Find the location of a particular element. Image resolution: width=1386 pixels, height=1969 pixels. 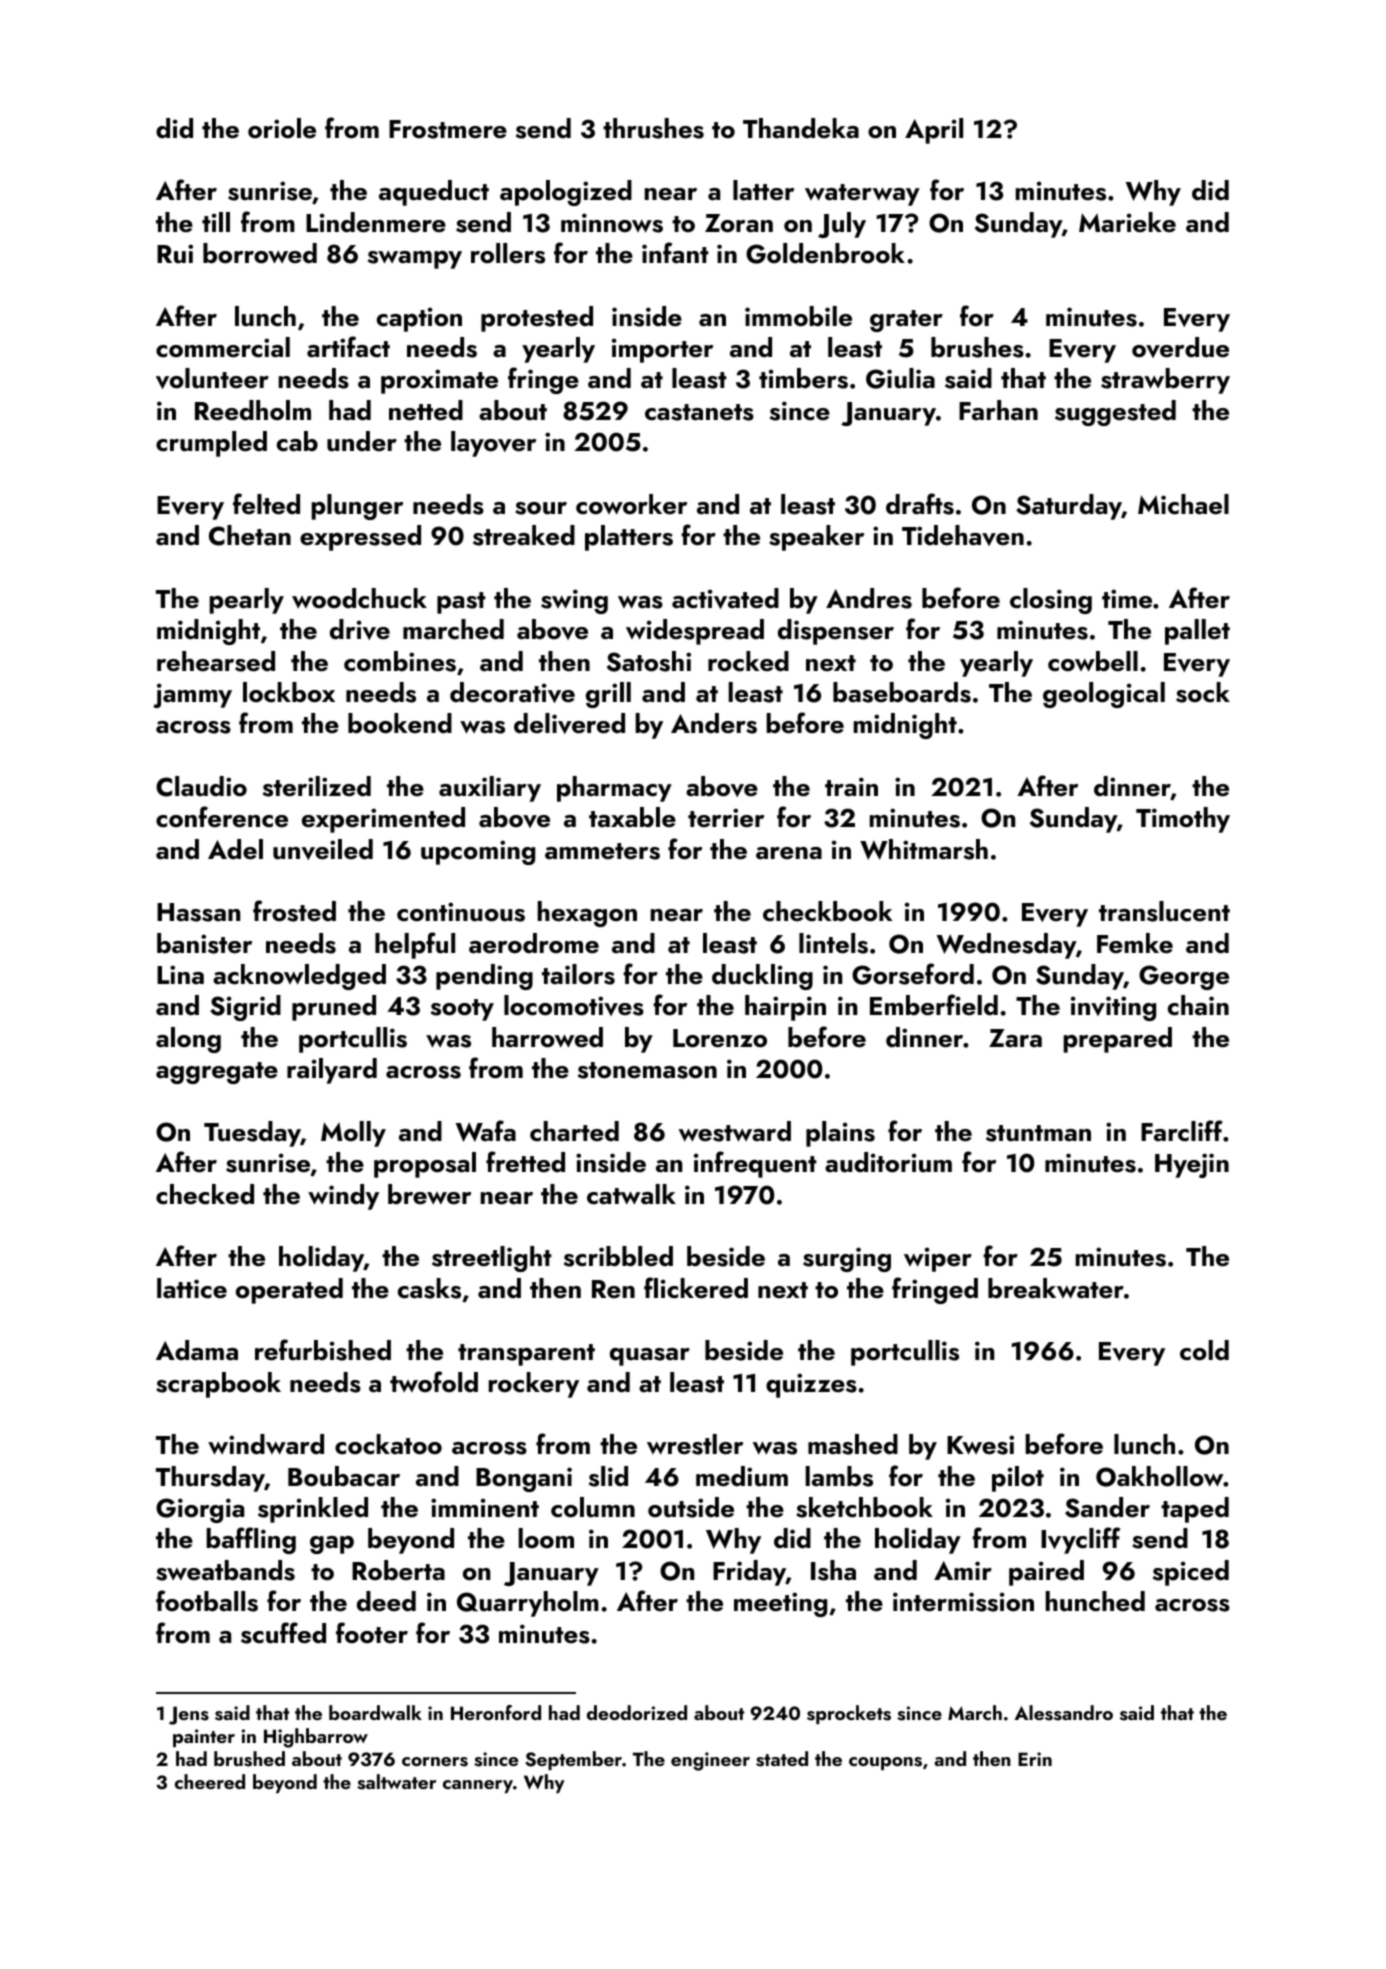

oriole is located at coordinates (282, 128).
